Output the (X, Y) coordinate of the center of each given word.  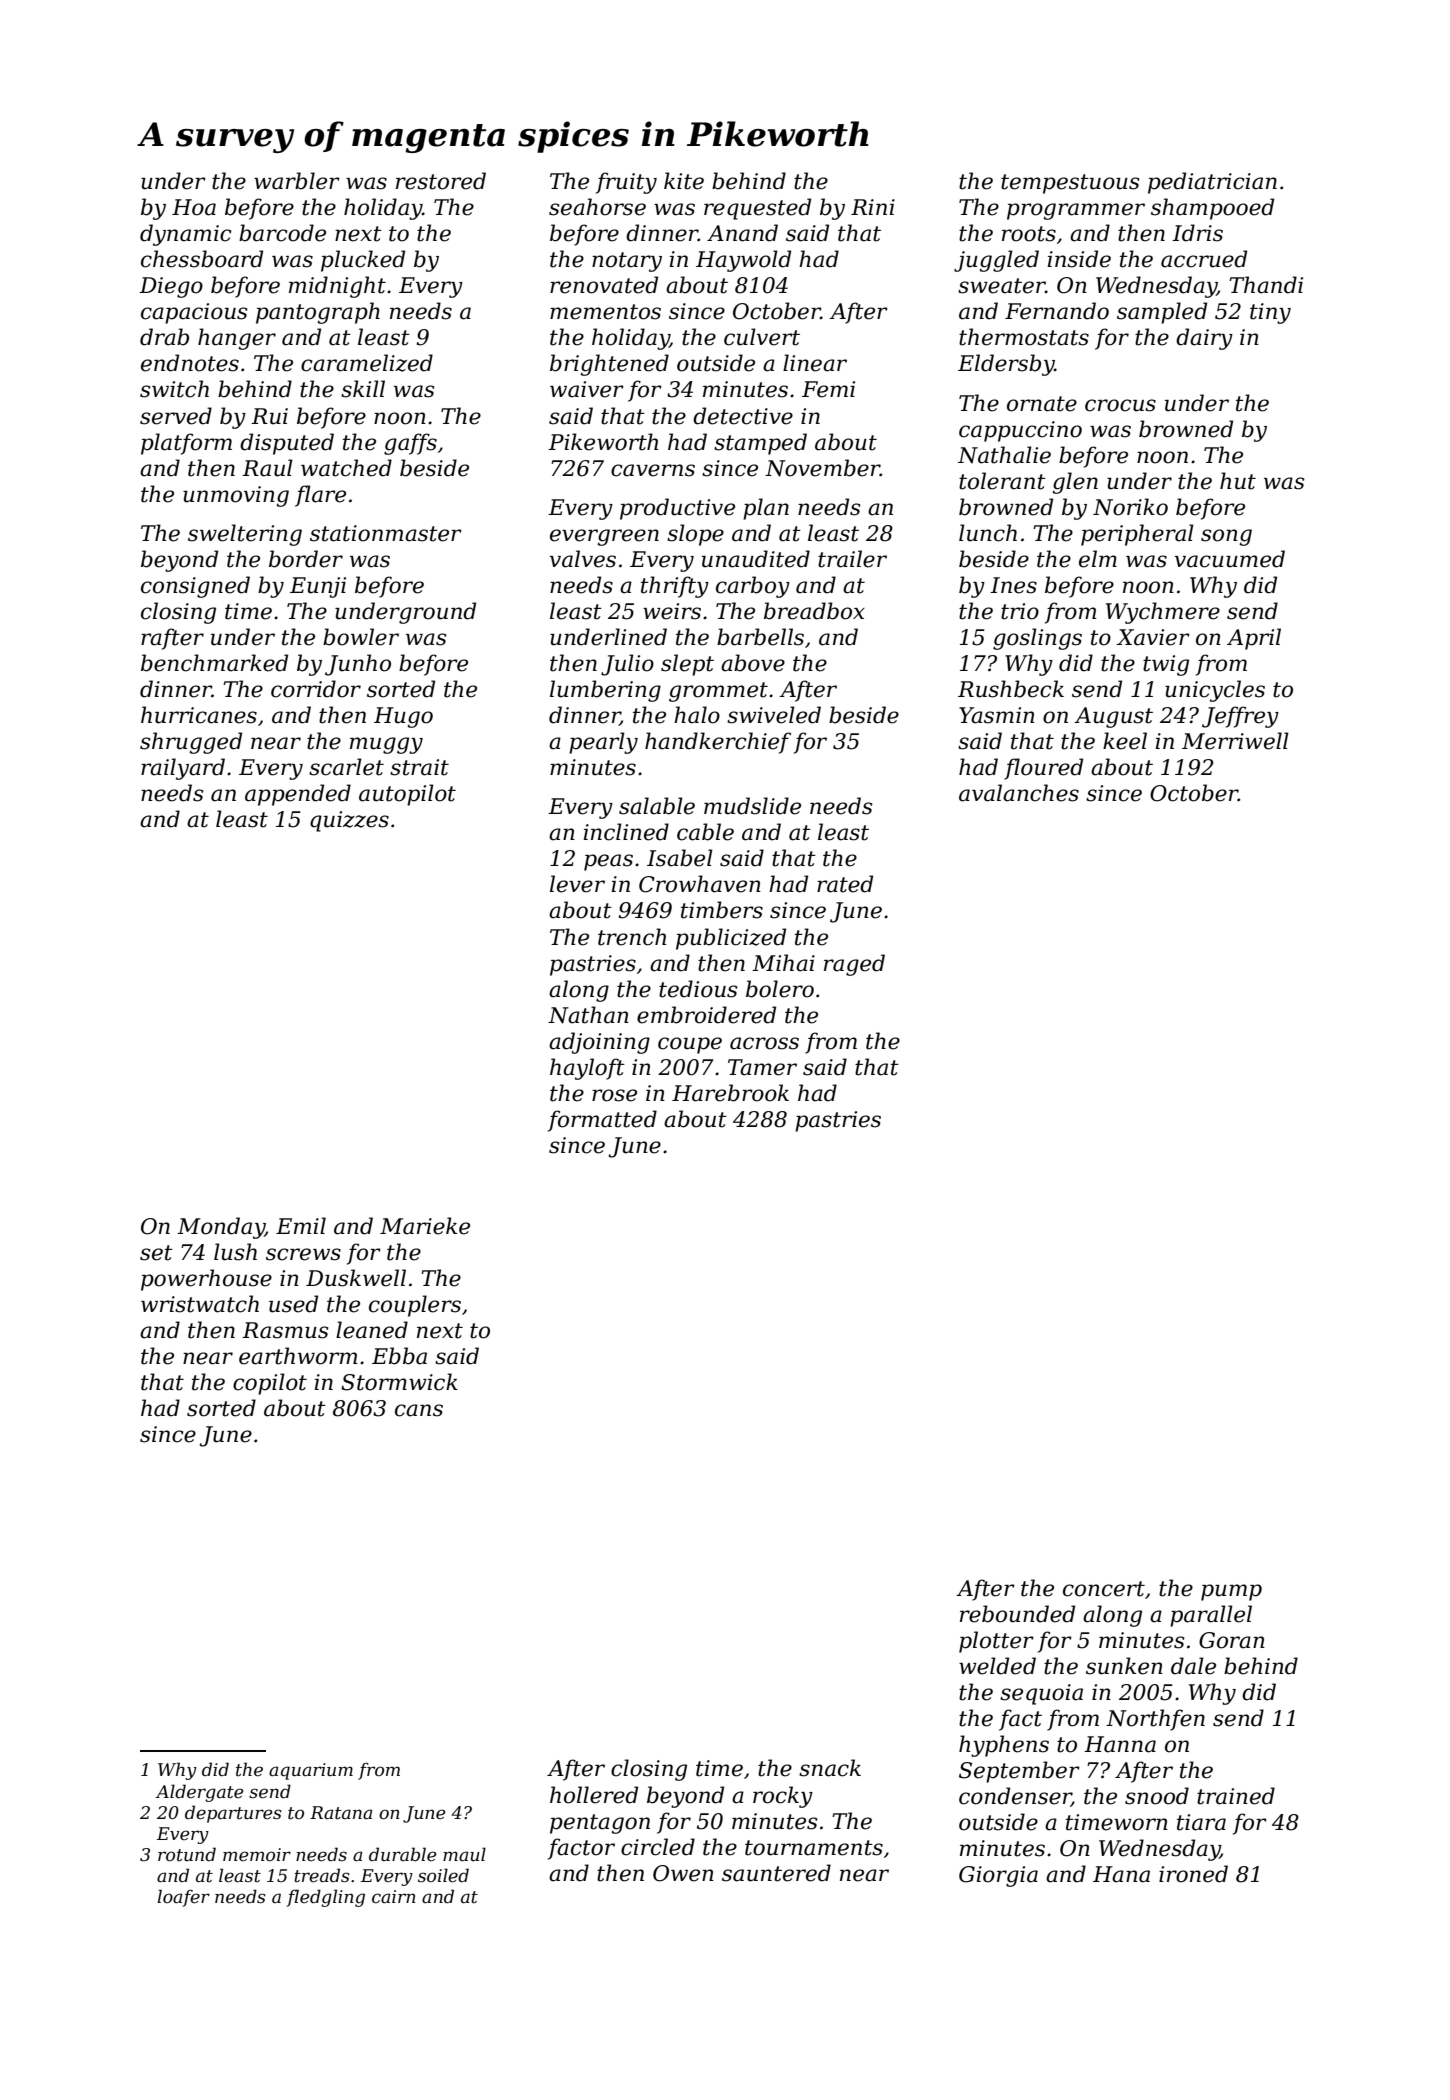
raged (854, 965)
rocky (783, 1797)
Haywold (743, 261)
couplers (415, 1306)
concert (1104, 1589)
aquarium (311, 1771)
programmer (1076, 211)
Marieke (425, 1226)
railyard (183, 769)
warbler (297, 181)
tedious (698, 989)
